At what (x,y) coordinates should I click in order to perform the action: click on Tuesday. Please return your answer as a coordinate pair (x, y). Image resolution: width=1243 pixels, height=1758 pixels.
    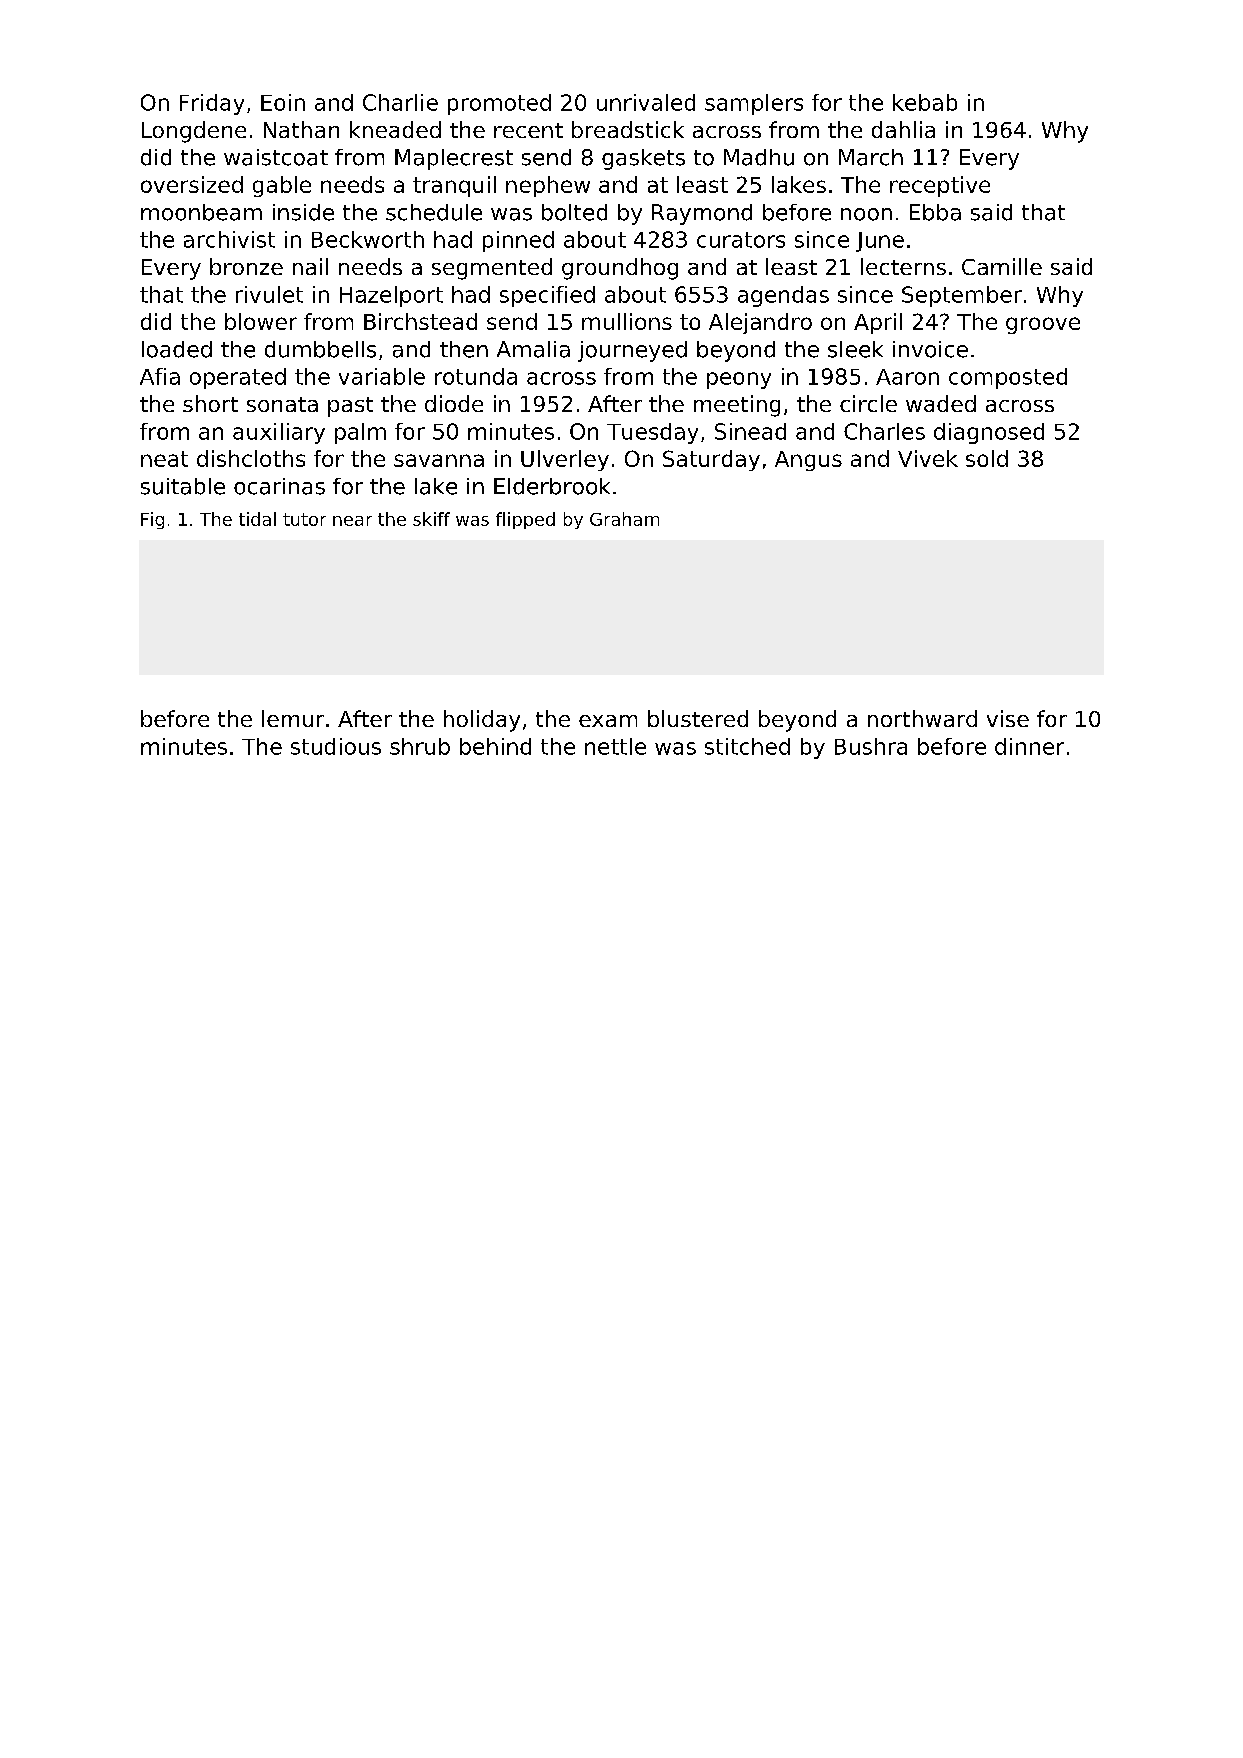
    Looking at the image, I should click on (652, 433).
